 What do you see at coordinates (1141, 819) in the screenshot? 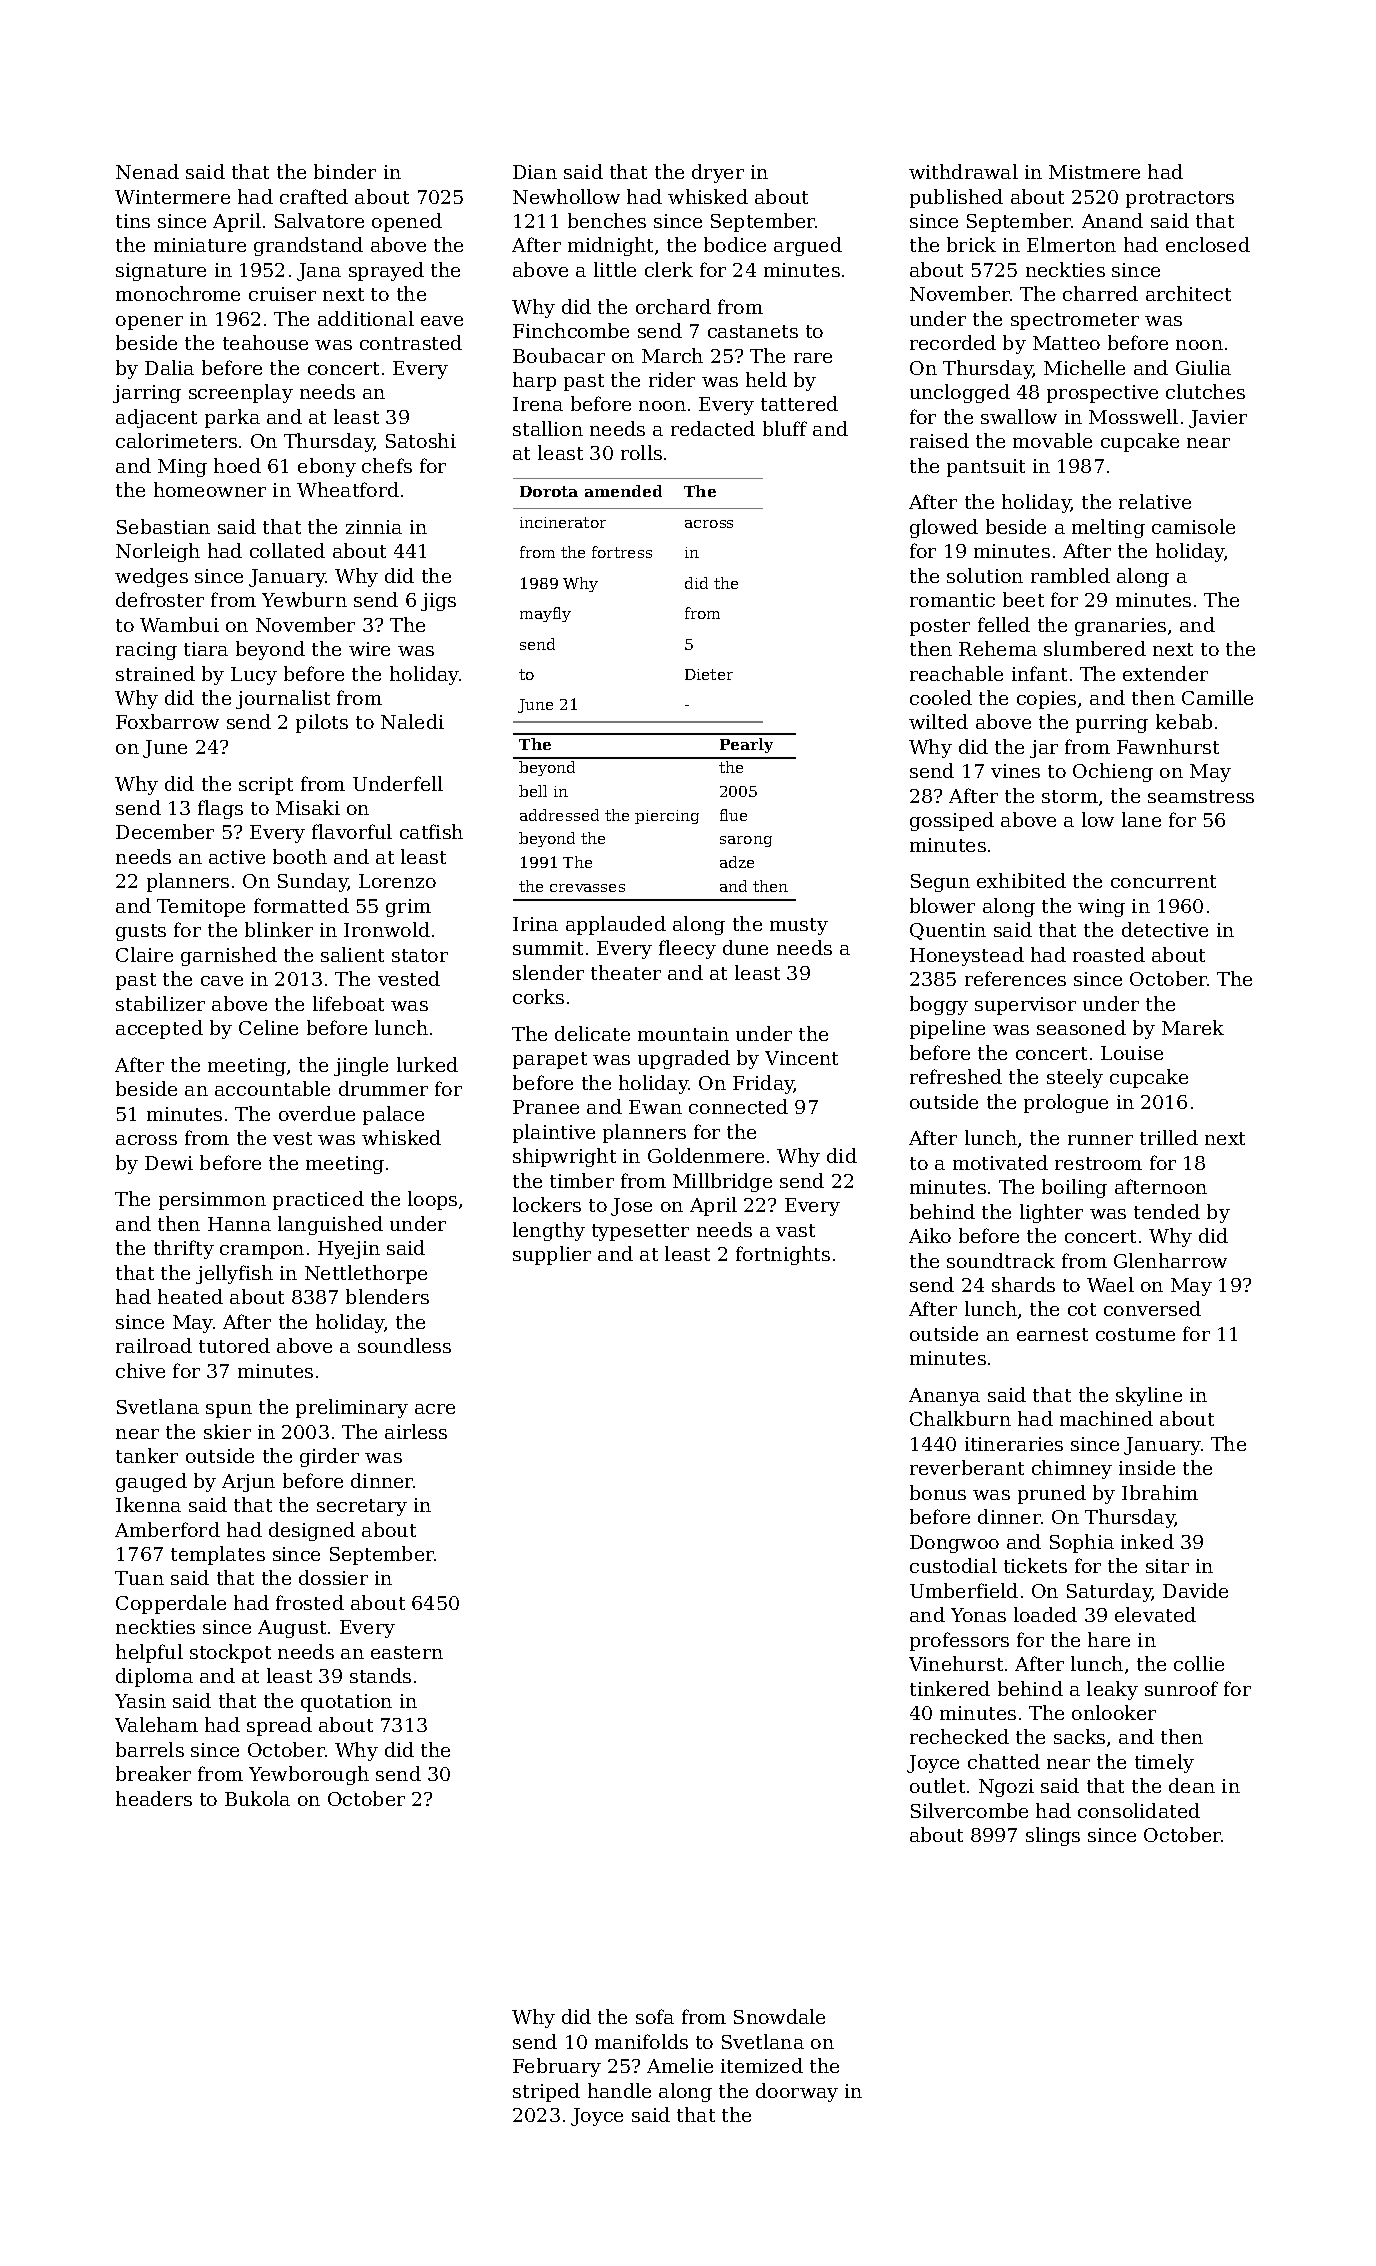
I see `lane` at bounding box center [1141, 819].
